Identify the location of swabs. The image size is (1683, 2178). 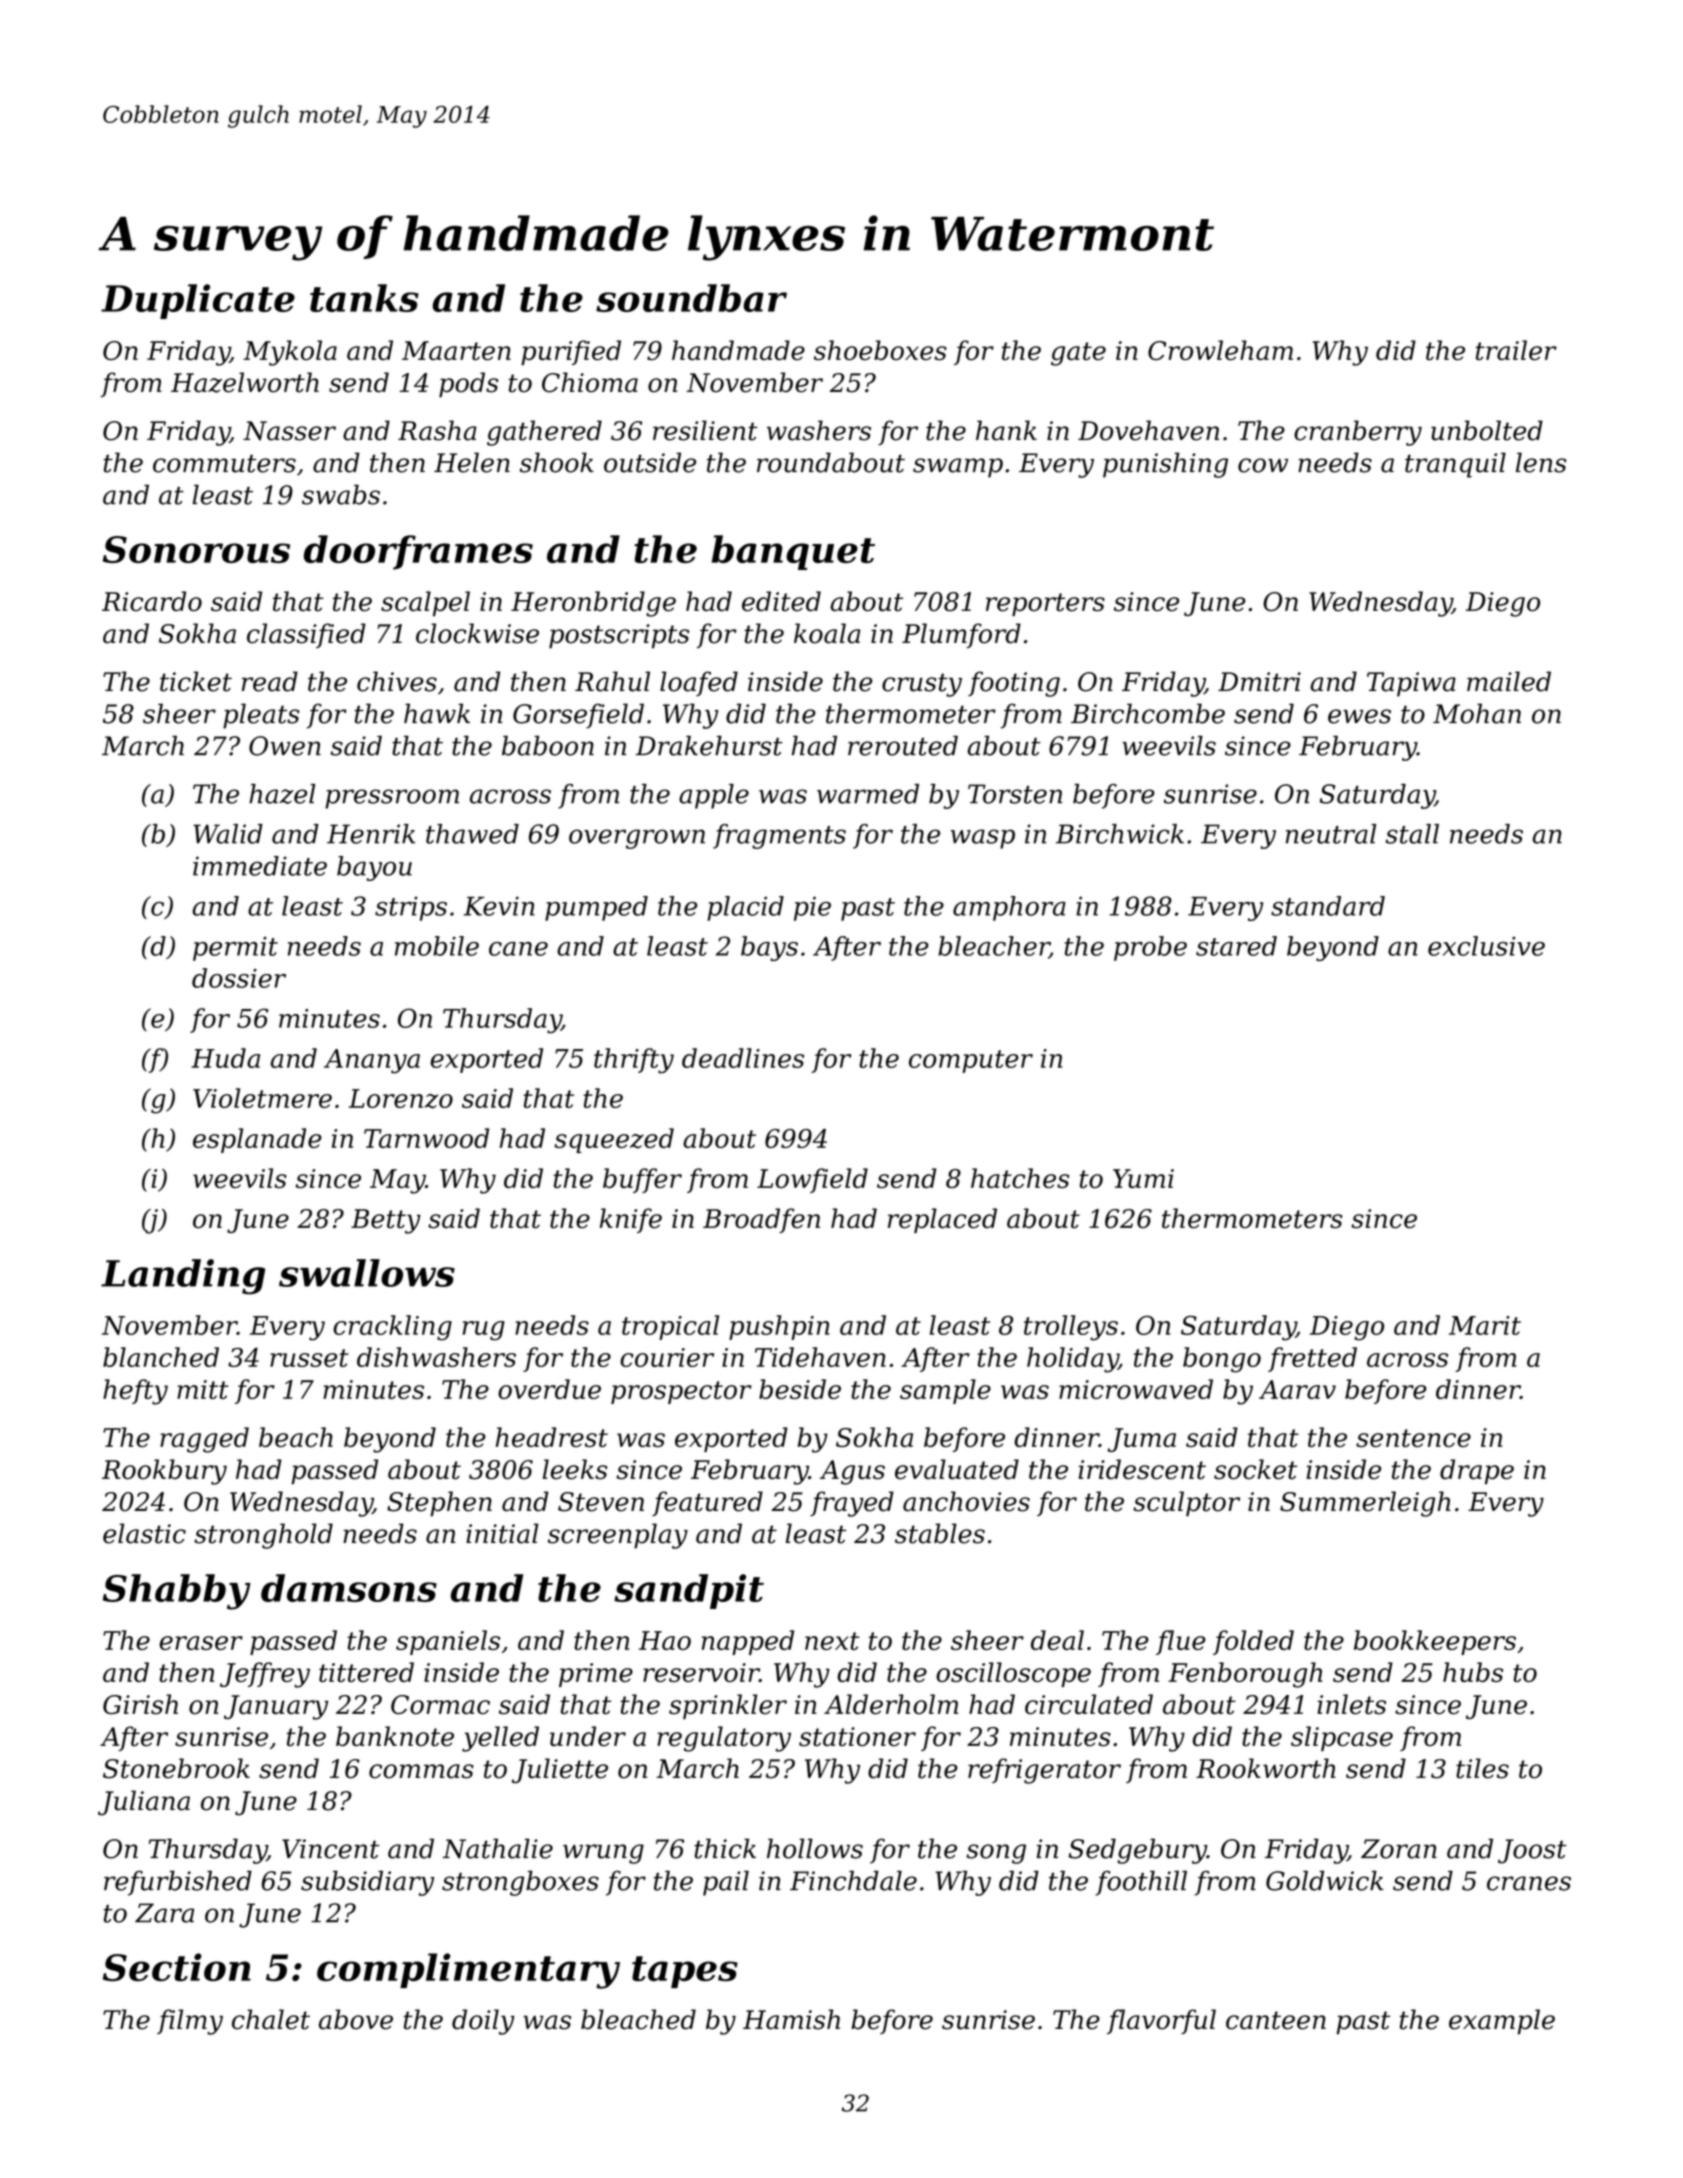
(341, 495).
